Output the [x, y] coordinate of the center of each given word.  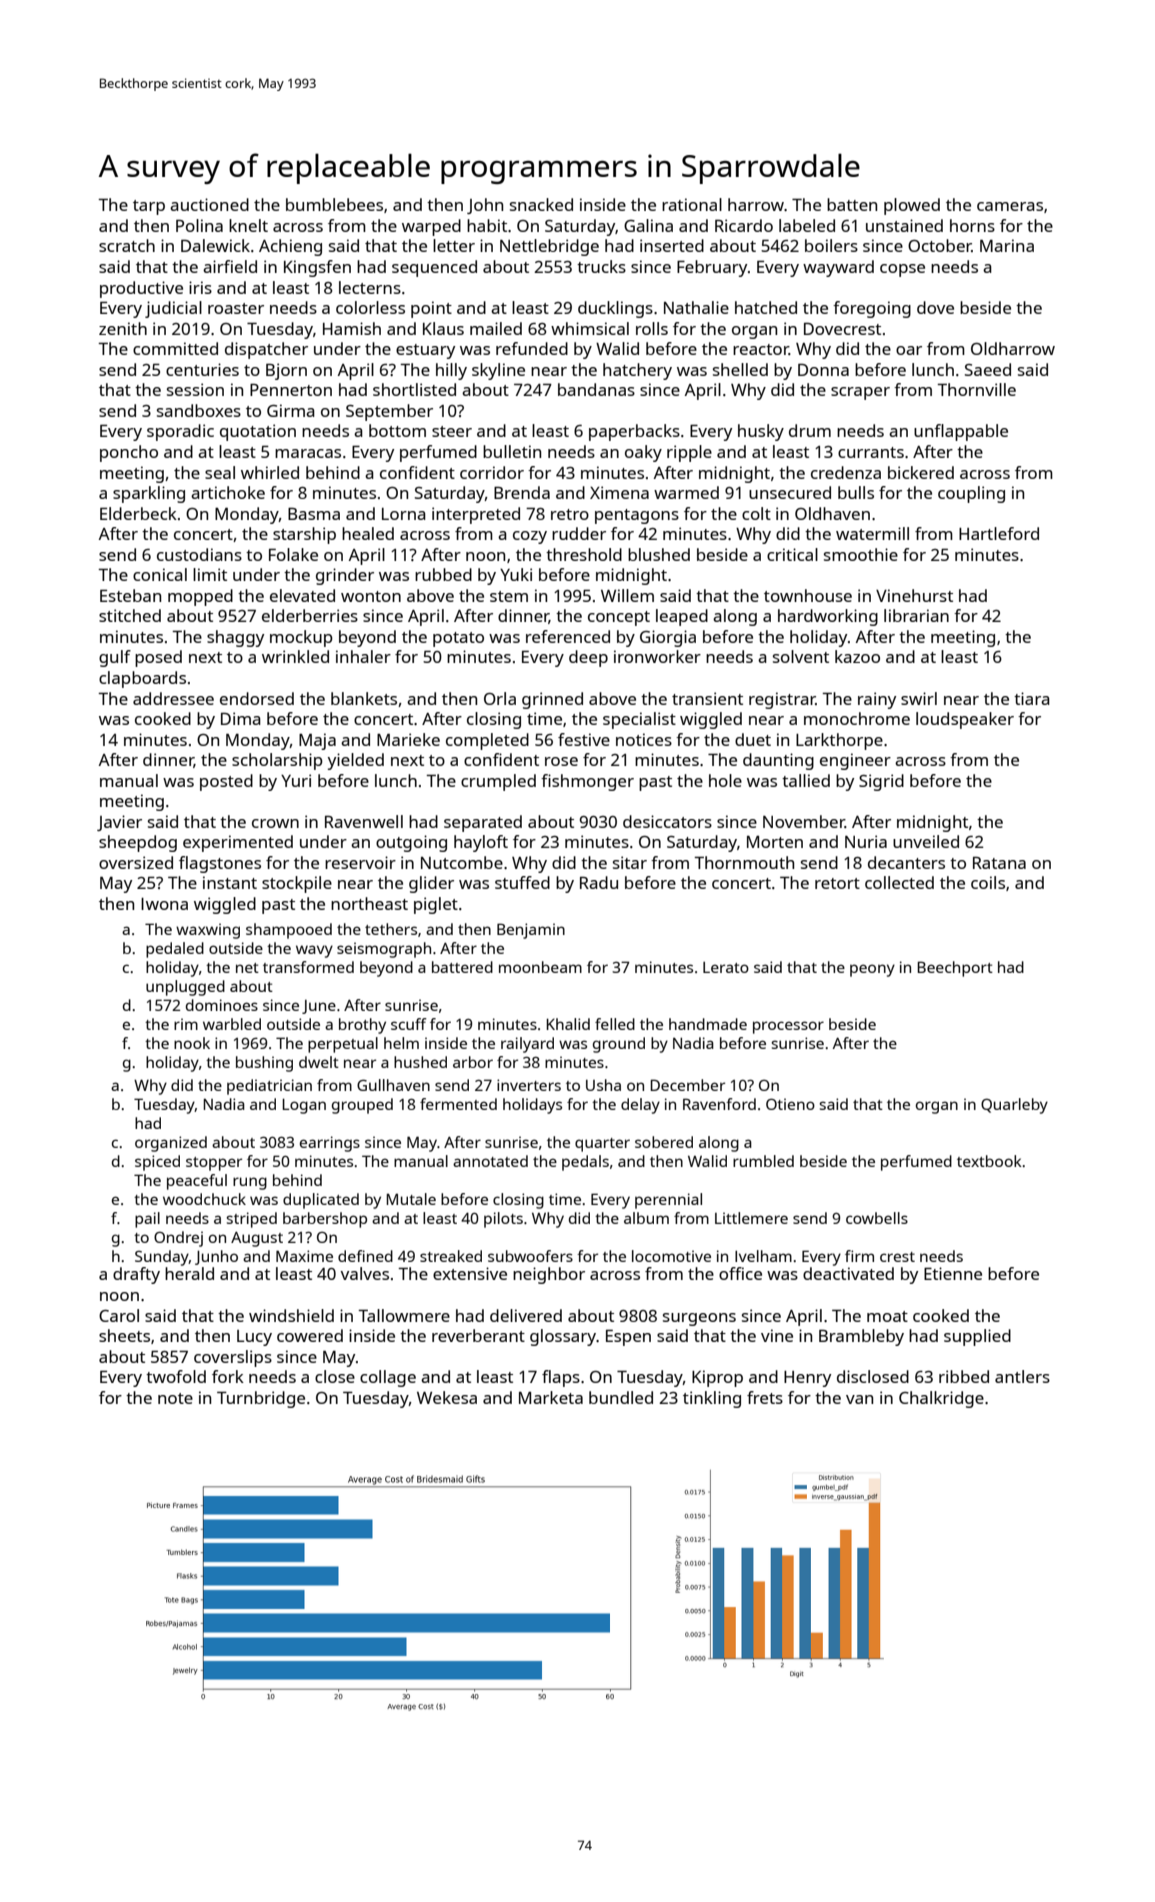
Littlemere [751, 1218]
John [485, 206]
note [175, 1398]
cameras [1010, 206]
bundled [621, 1397]
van [859, 1399]
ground [619, 1045]
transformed [308, 967]
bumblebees [334, 204]
